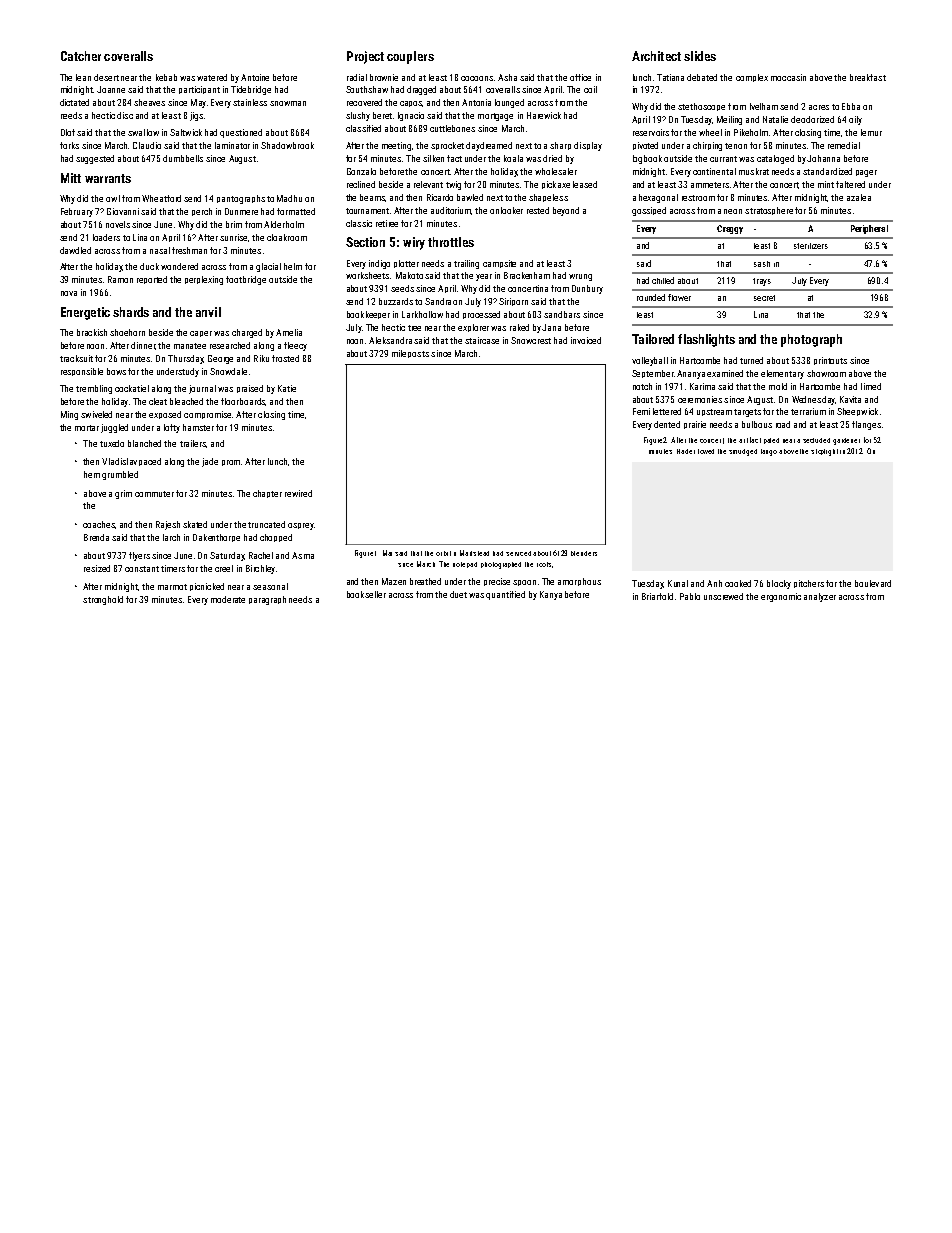 This screenshot has height=1233, width=952. Describe the element at coordinates (764, 298) in the screenshot. I see `secret` at that location.
